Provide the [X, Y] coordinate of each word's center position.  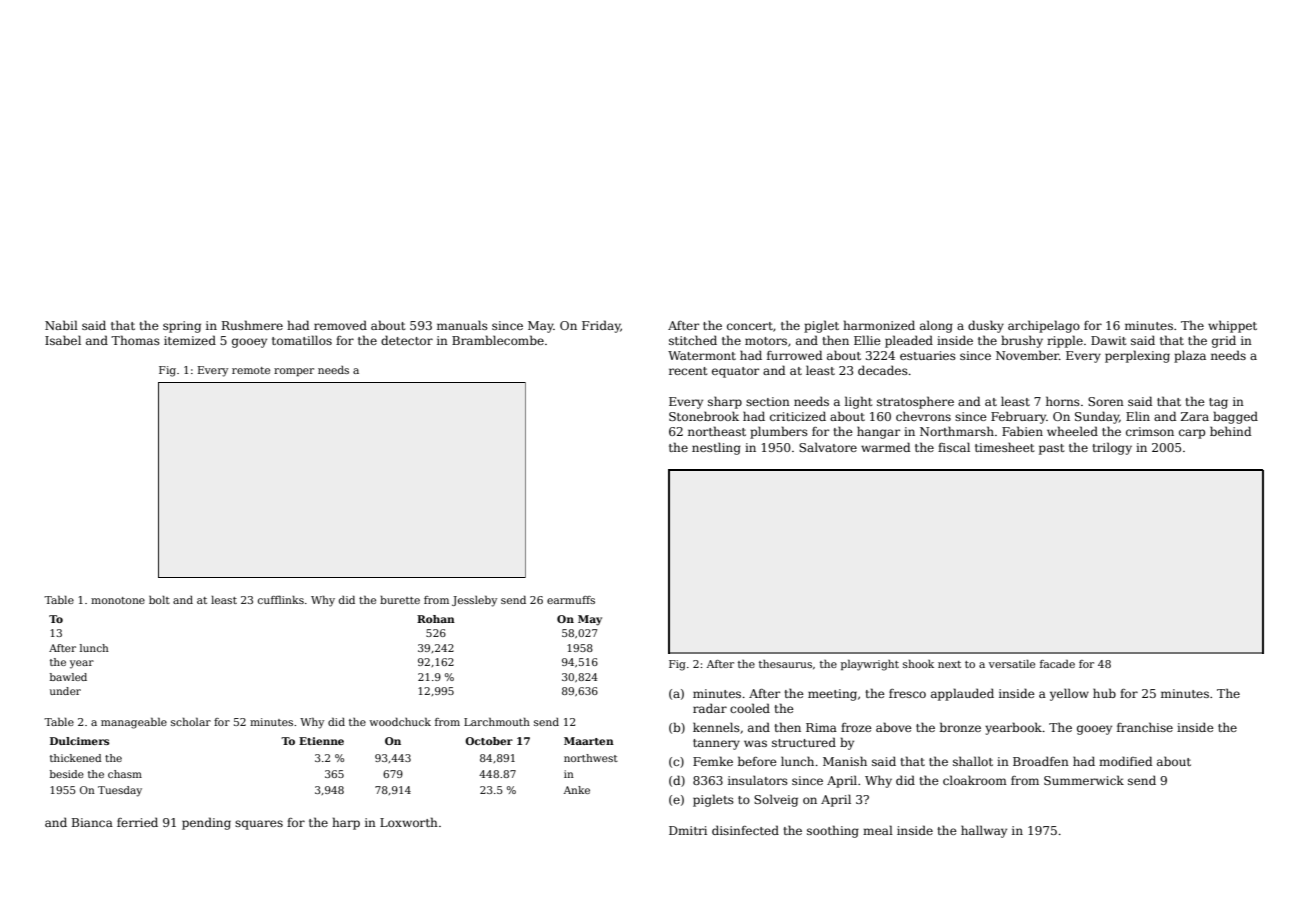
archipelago [1044, 326]
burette [400, 600]
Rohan [436, 619]
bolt [159, 600]
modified [1125, 761]
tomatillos [302, 340]
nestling [716, 448]
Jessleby [474, 601]
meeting [832, 695]
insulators [758, 780]
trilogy [1112, 448]
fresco [907, 693]
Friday [601, 326]
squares [259, 825]
